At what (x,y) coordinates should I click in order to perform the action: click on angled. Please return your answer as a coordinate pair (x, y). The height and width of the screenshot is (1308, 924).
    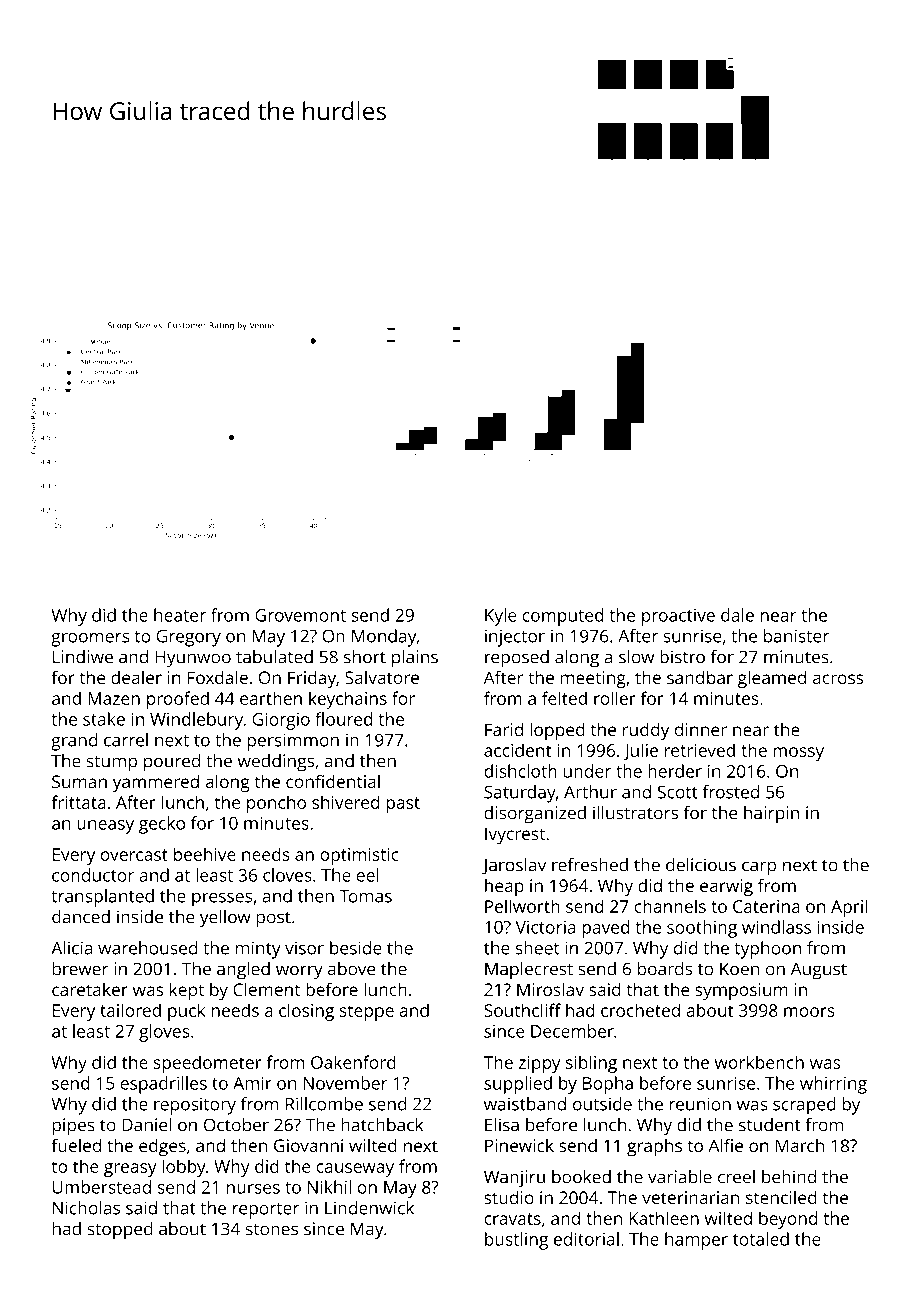
    Looking at the image, I should click on (243, 970).
